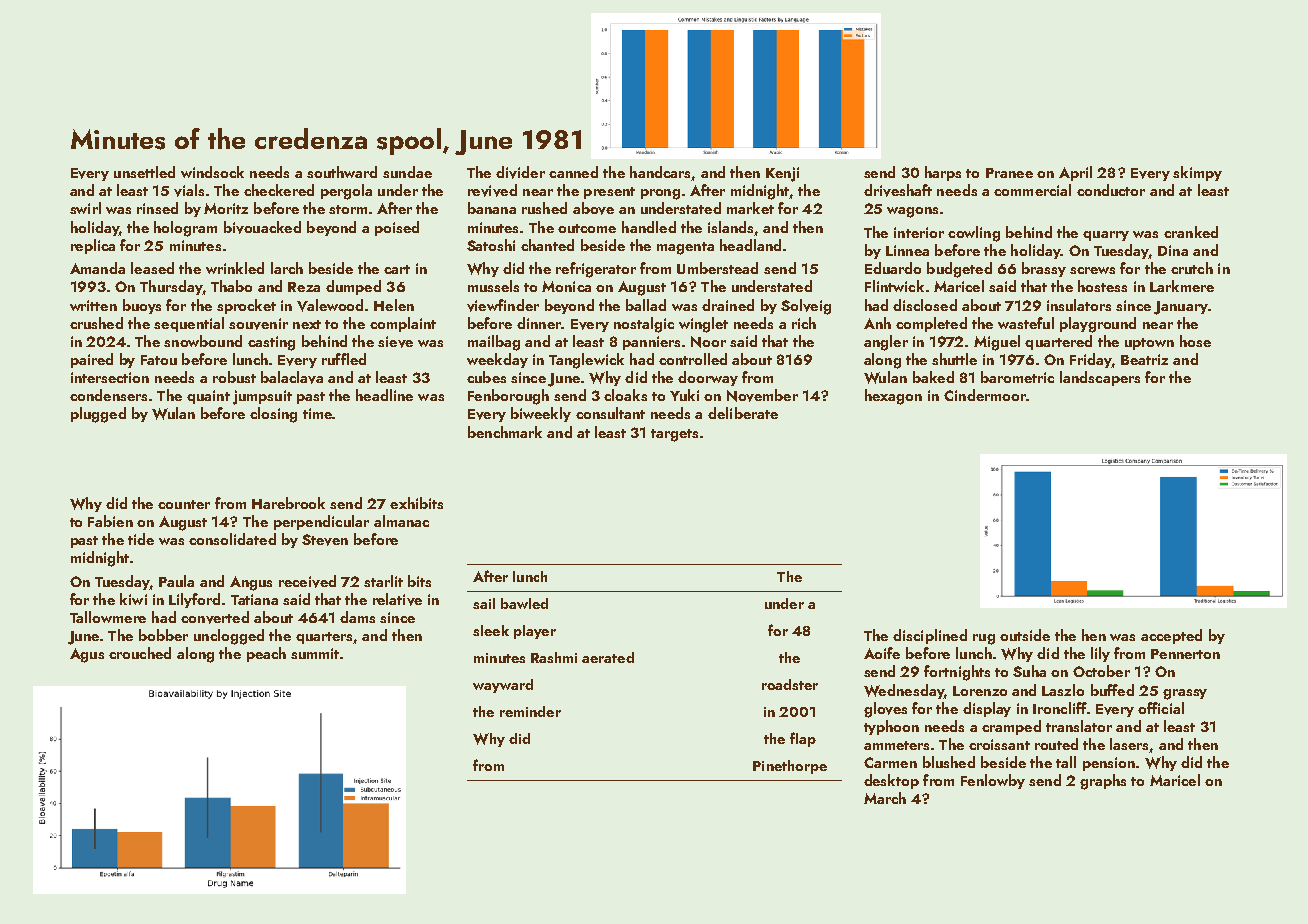  I want to click on snowbound, so click(203, 341).
